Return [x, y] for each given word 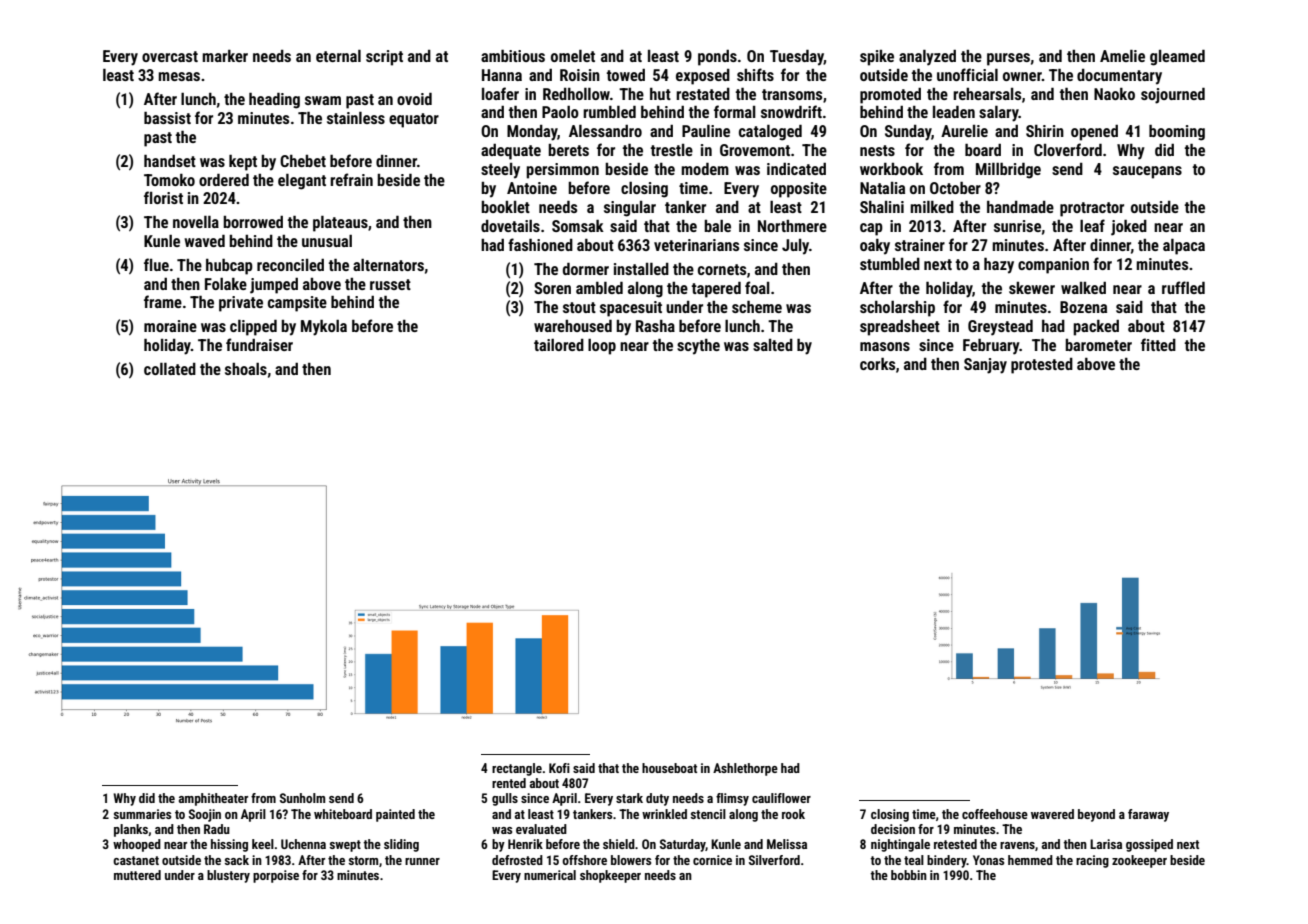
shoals [246, 369]
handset [170, 161]
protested [1042, 366]
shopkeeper [610, 876]
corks [877, 364]
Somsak [578, 226]
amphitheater [213, 799]
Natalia [882, 188]
